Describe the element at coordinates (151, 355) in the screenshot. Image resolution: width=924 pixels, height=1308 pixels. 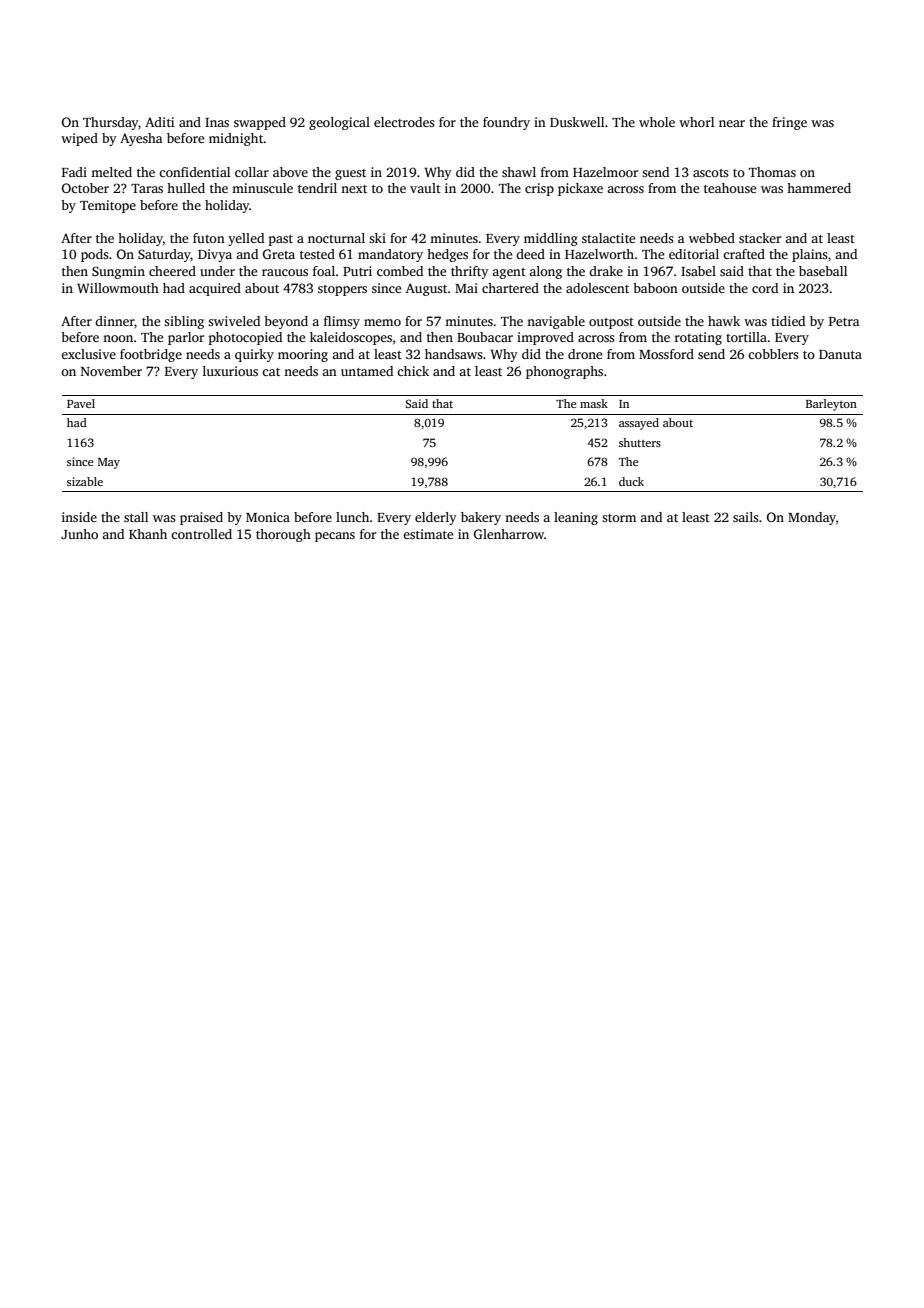
I see `footbridge` at that location.
